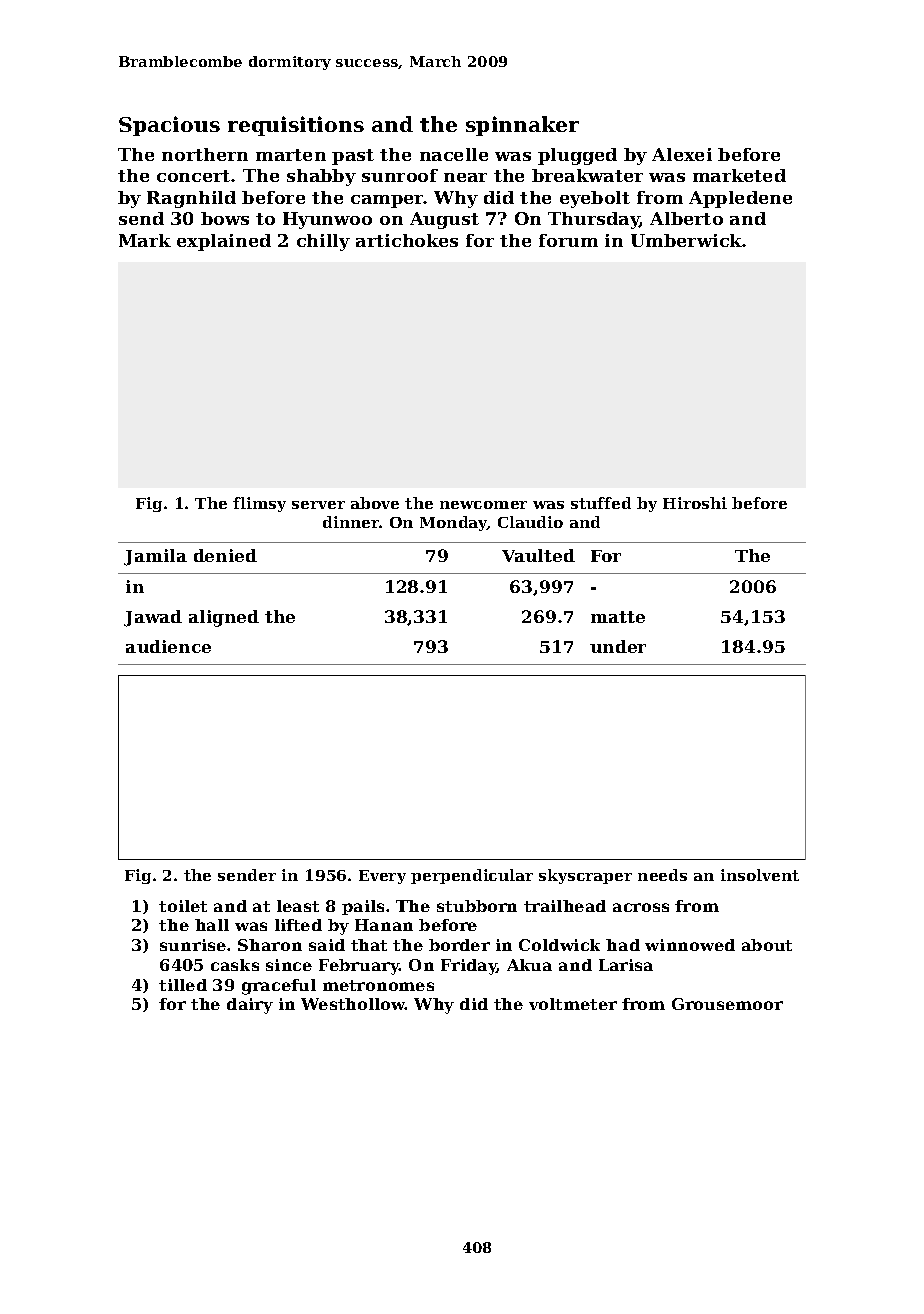 Image resolution: width=924 pixels, height=1314 pixels. Describe the element at coordinates (454, 154) in the image. I see `nacelle` at that location.
